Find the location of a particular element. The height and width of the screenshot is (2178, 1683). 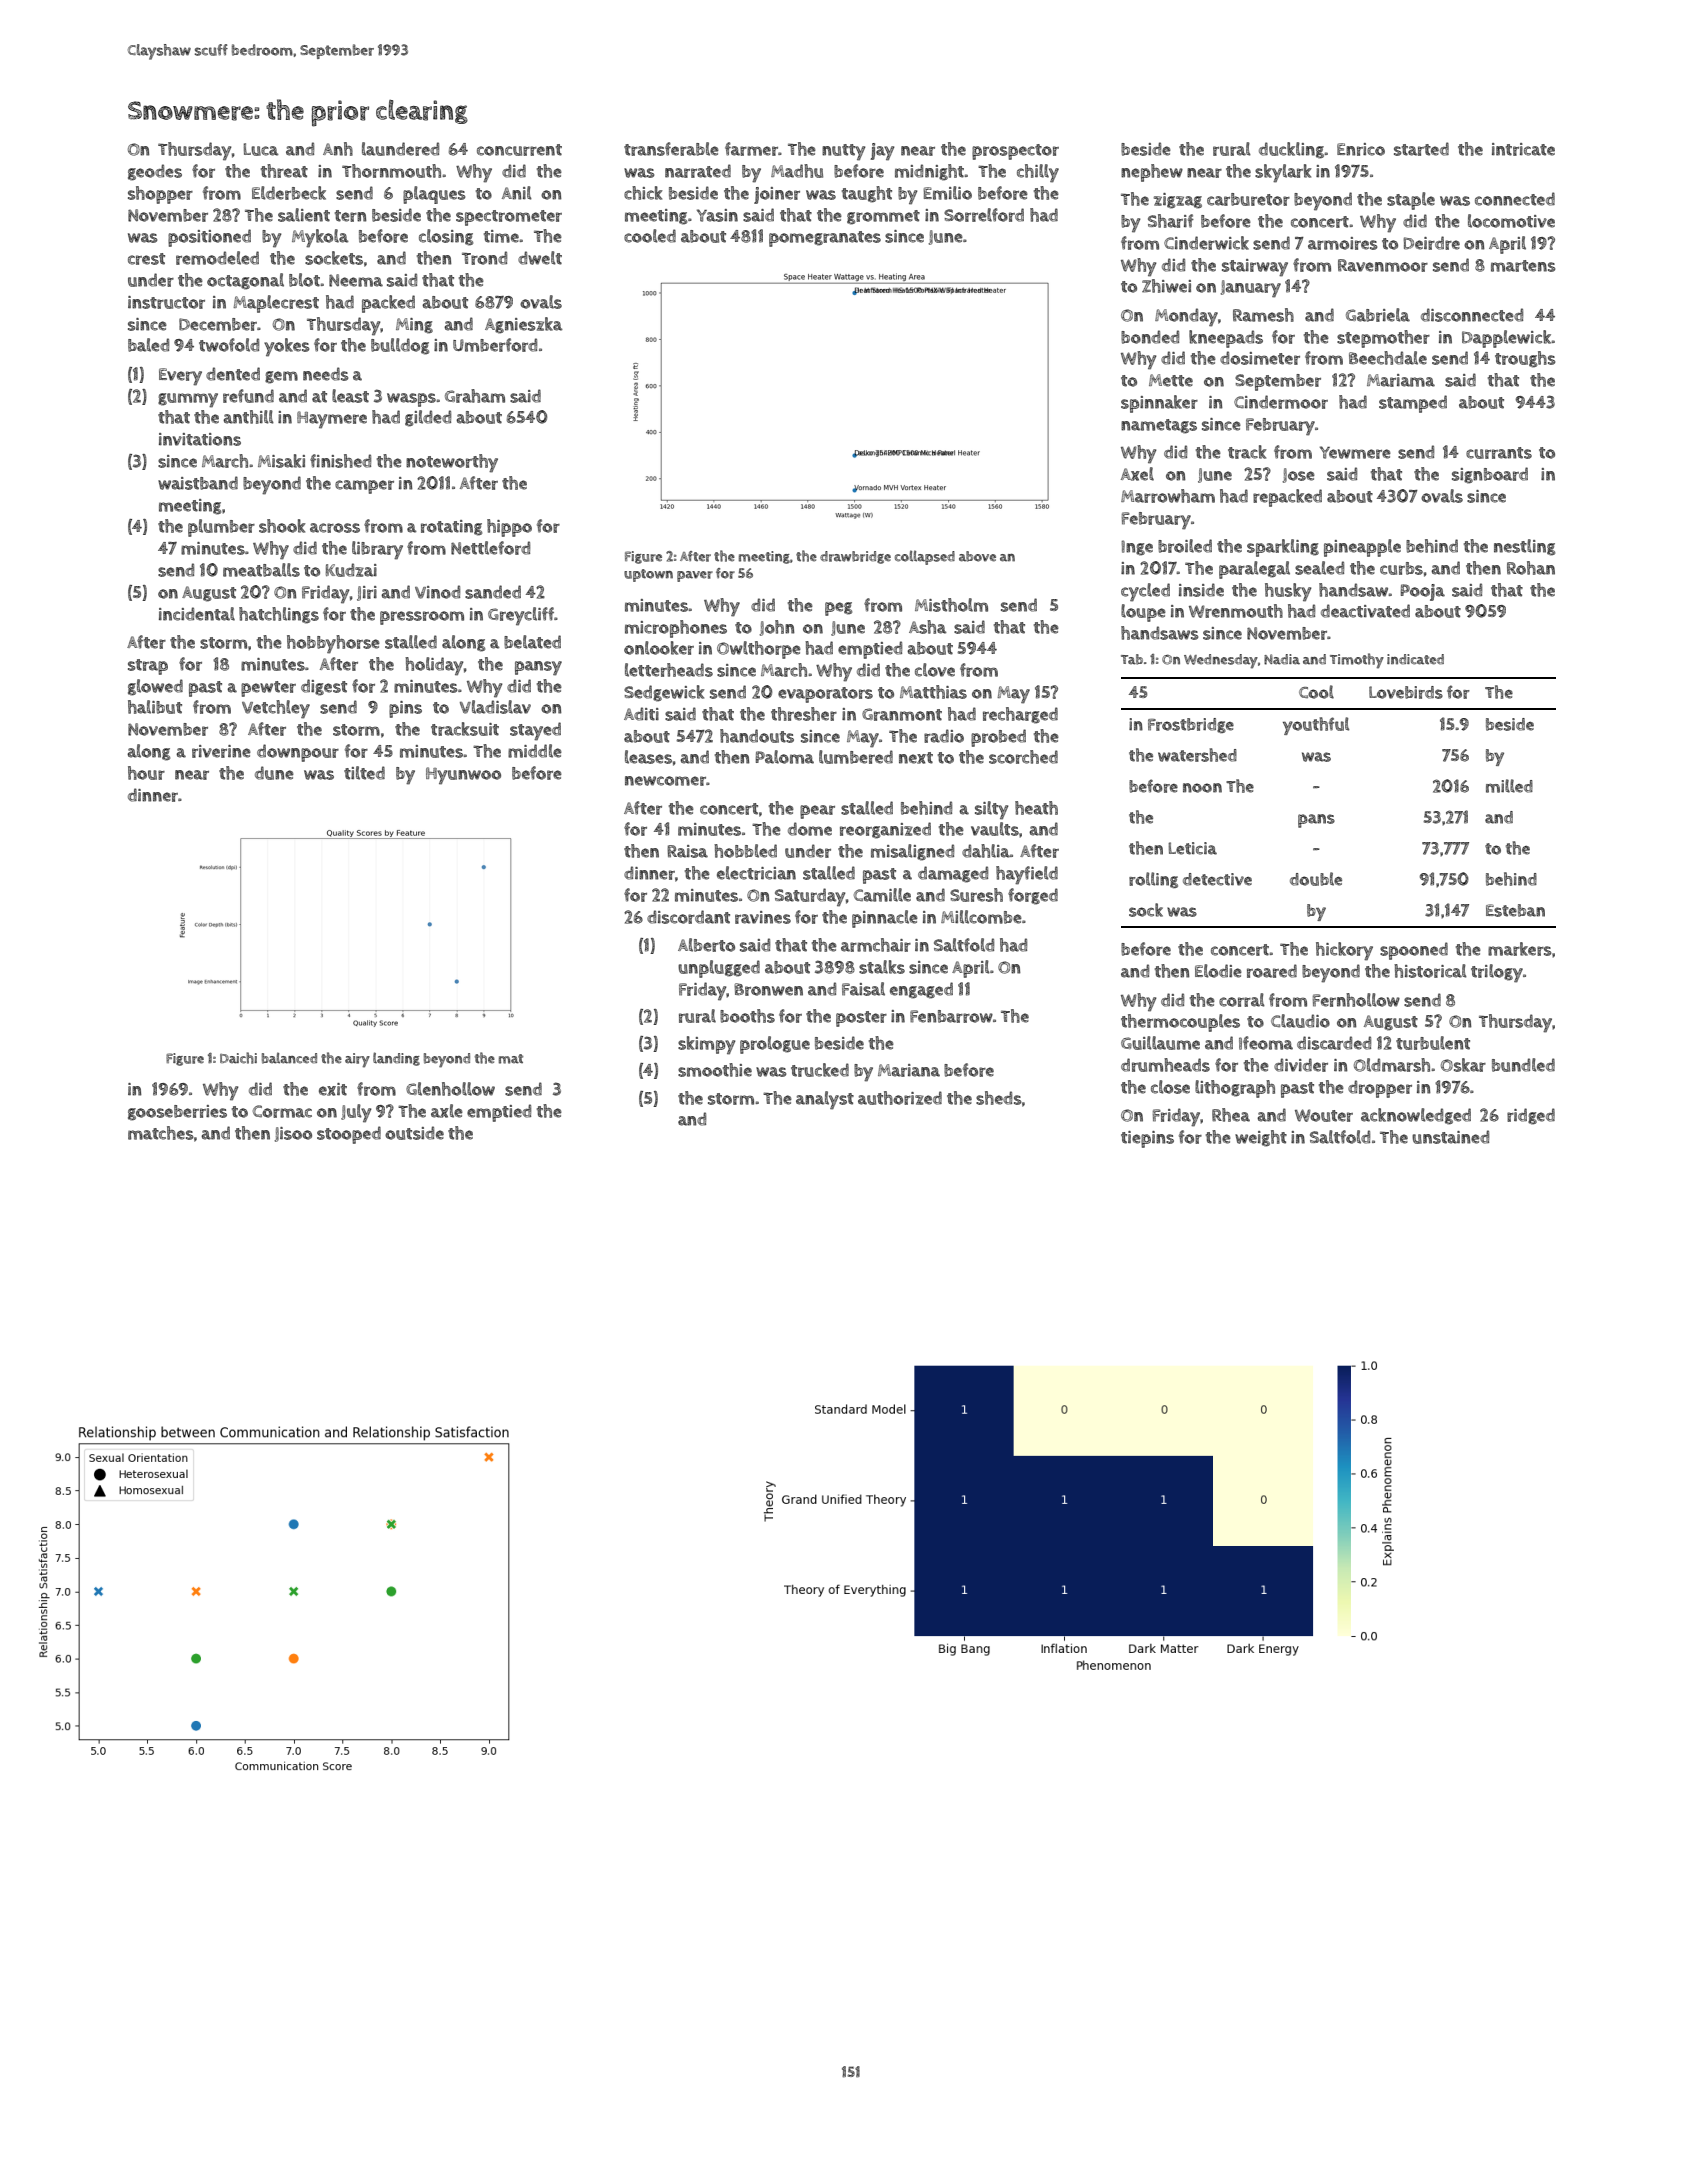

concurrent is located at coordinates (519, 150).
